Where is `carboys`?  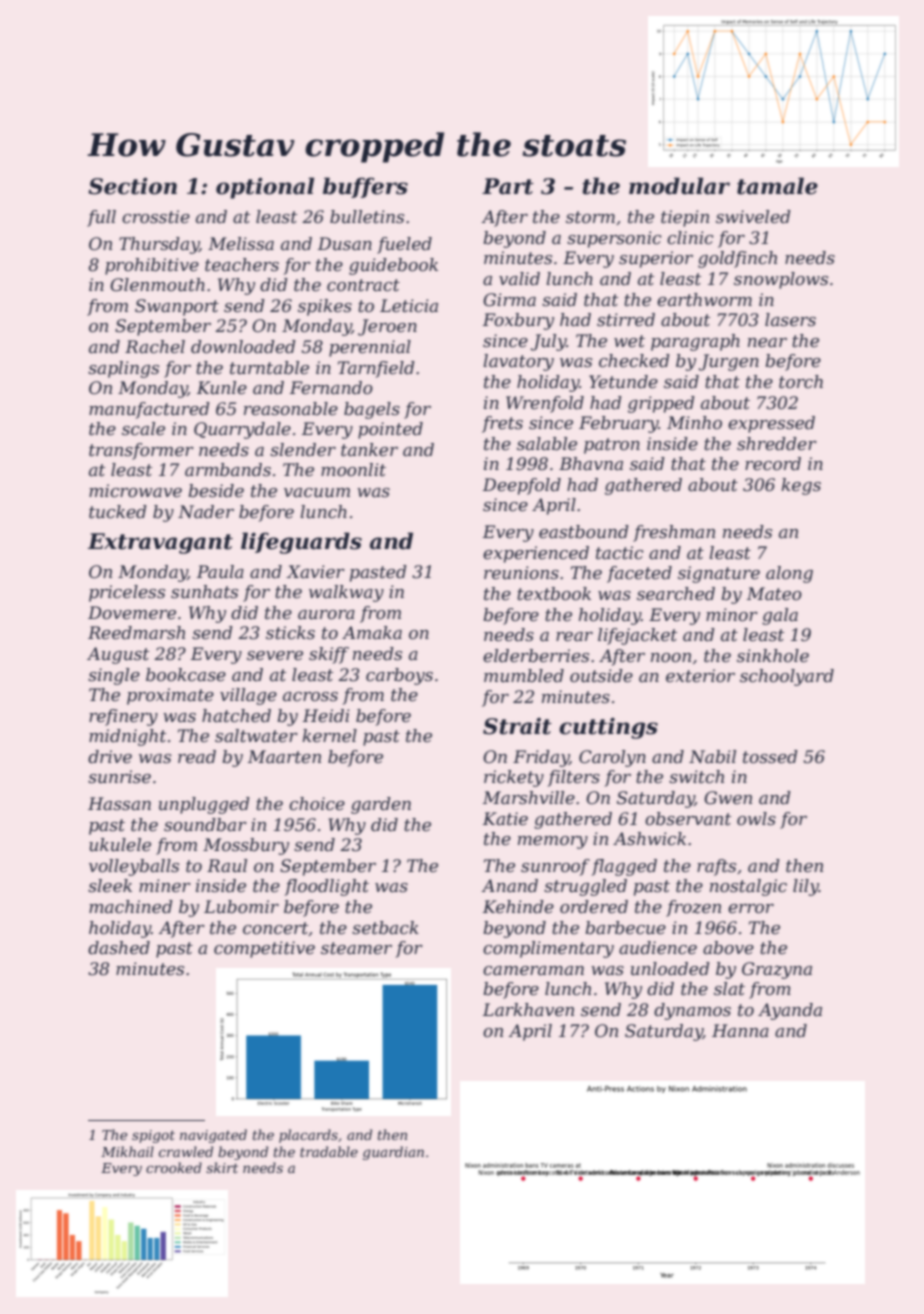
carboys is located at coordinates (399, 676).
